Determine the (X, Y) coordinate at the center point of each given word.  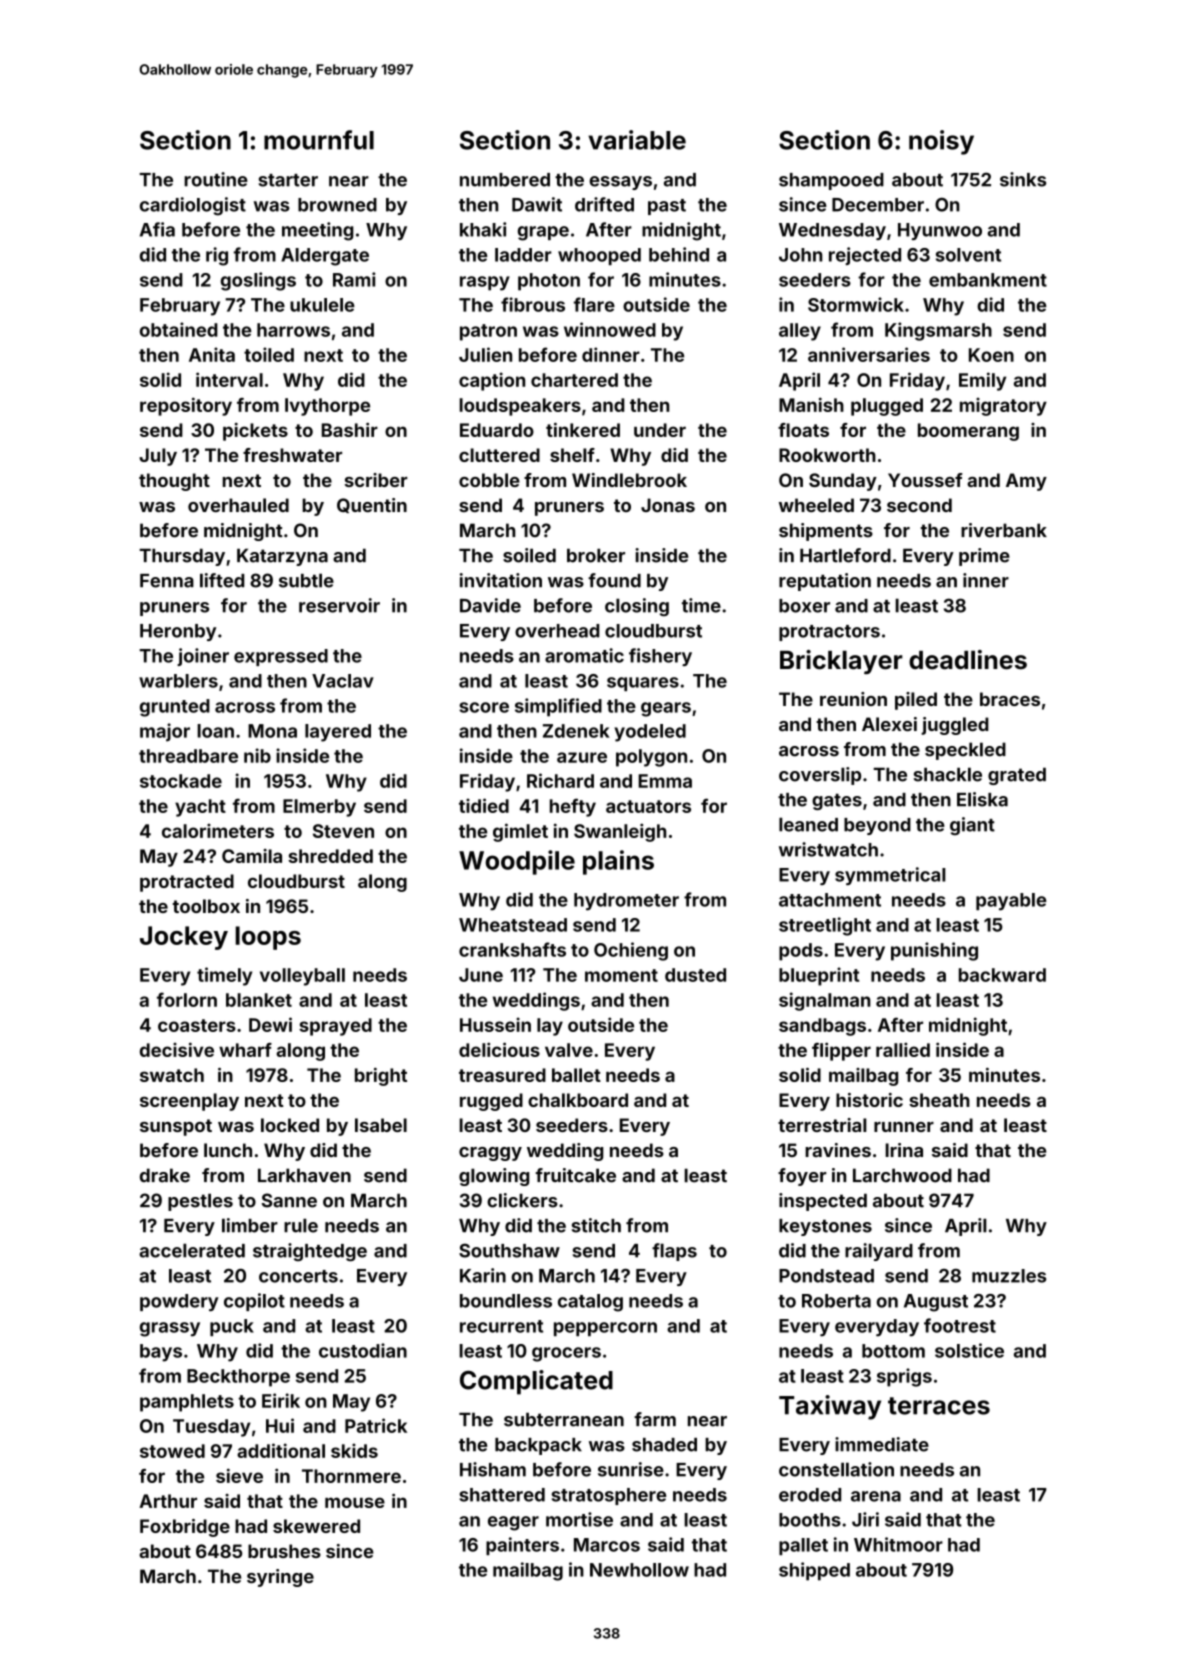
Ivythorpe (327, 407)
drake (165, 1175)
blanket (259, 1000)
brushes (284, 1551)
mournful (319, 140)
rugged (491, 1102)
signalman (825, 1001)
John (800, 255)
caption (492, 381)
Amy (1026, 482)
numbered (505, 180)
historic (869, 1100)
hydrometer (626, 902)
